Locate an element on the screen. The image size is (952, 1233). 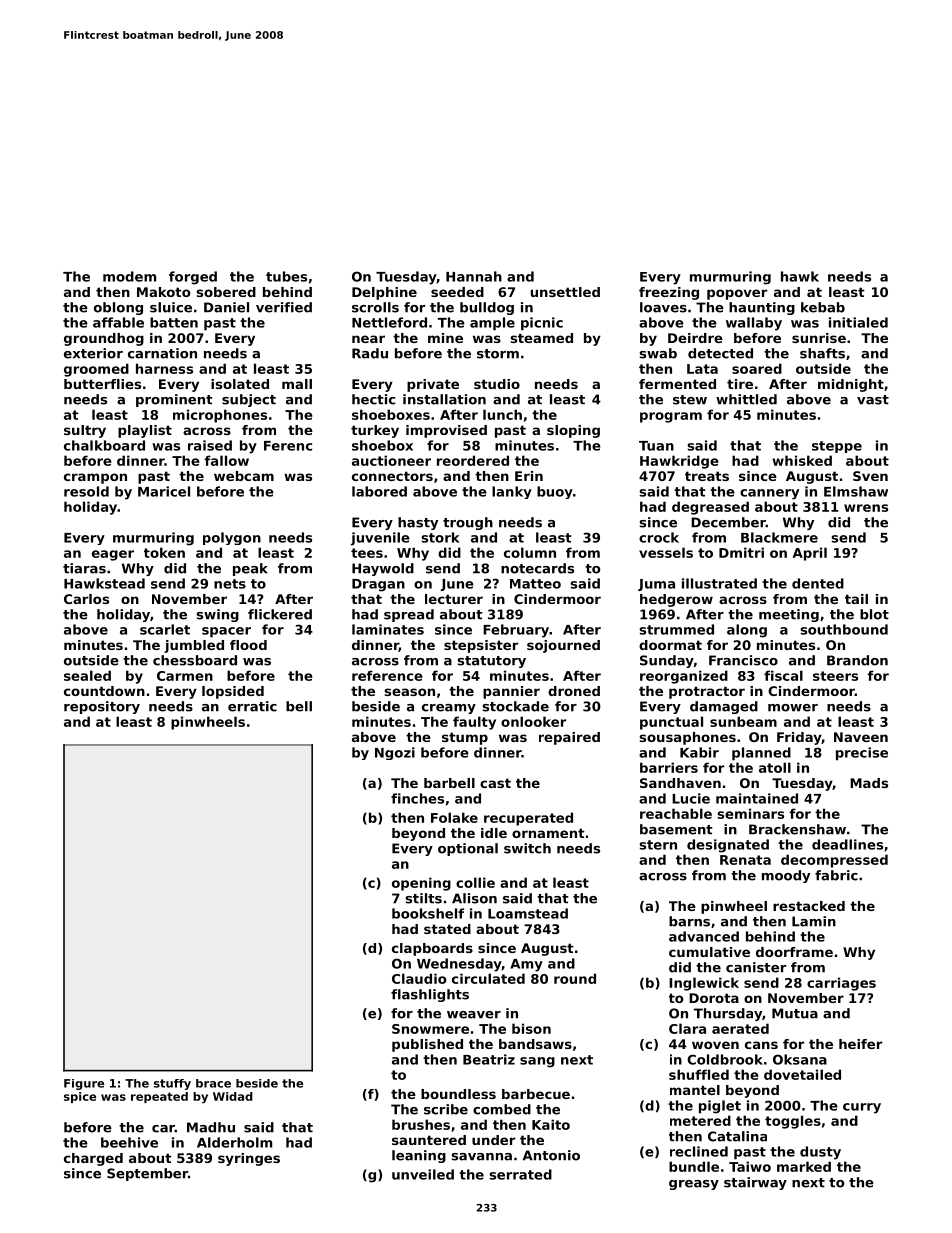
combed is located at coordinates (502, 1109).
